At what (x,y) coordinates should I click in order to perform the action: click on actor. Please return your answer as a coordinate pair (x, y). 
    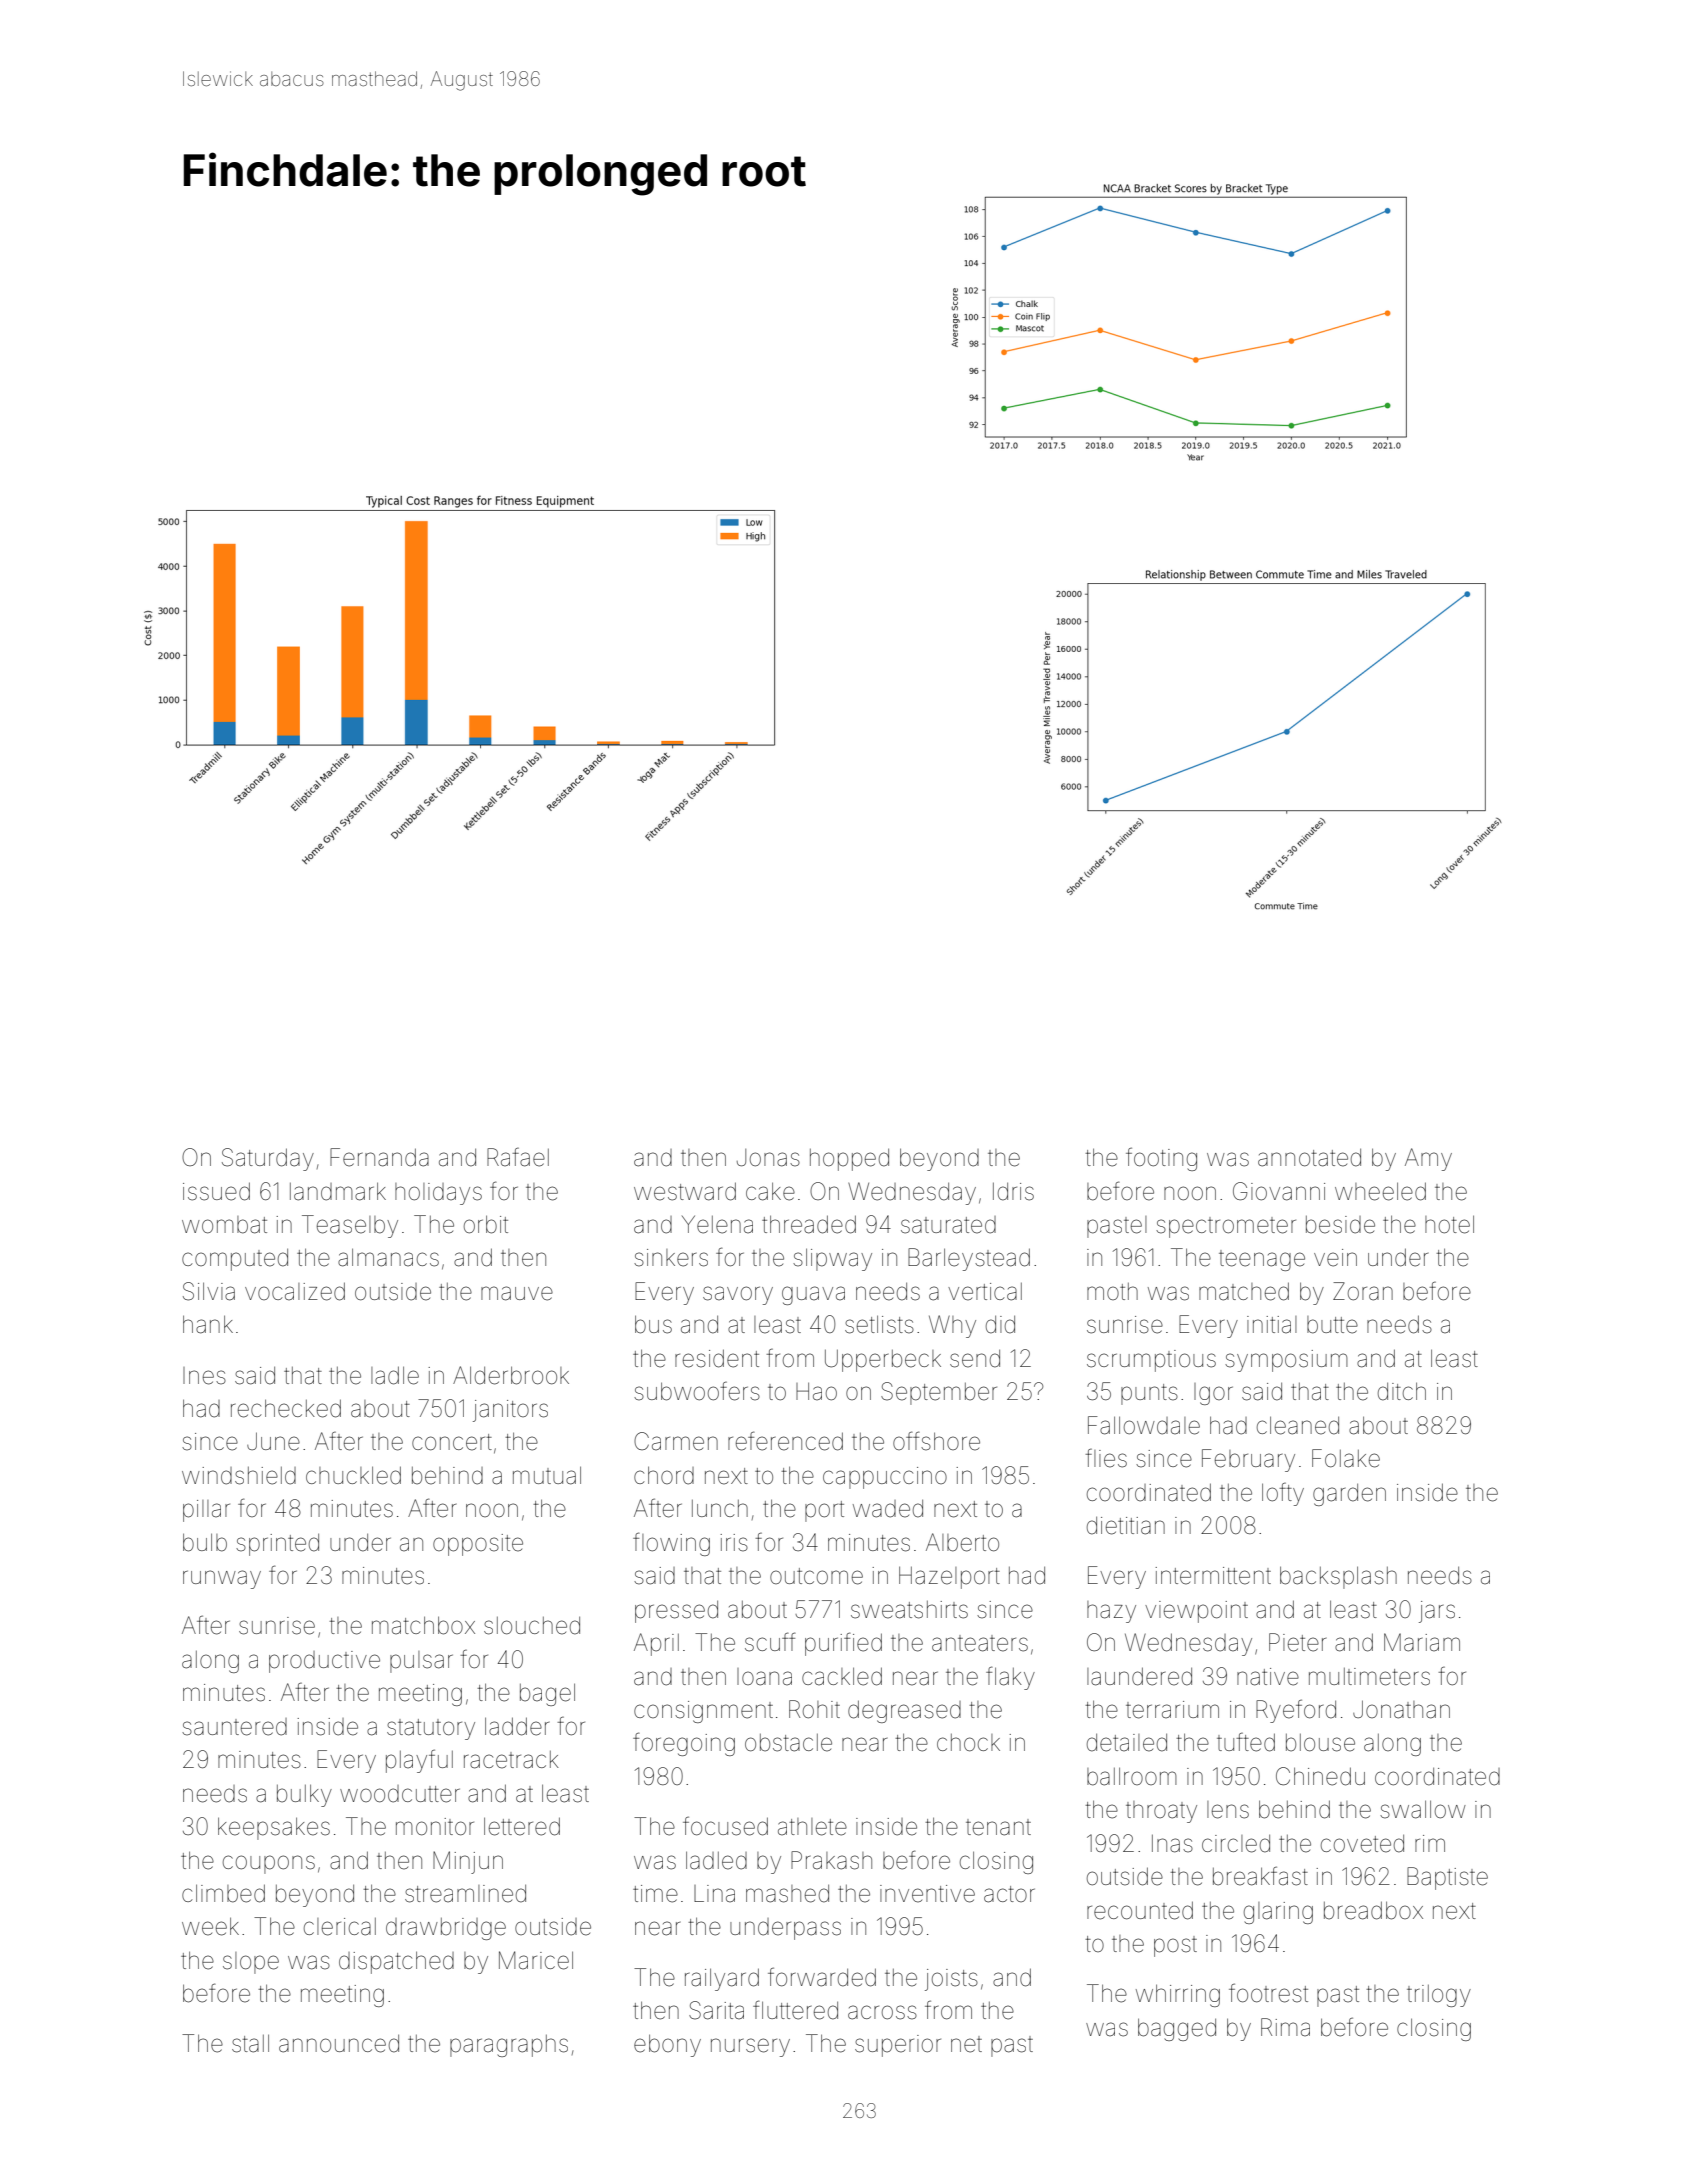
    Looking at the image, I should click on (1009, 1894).
